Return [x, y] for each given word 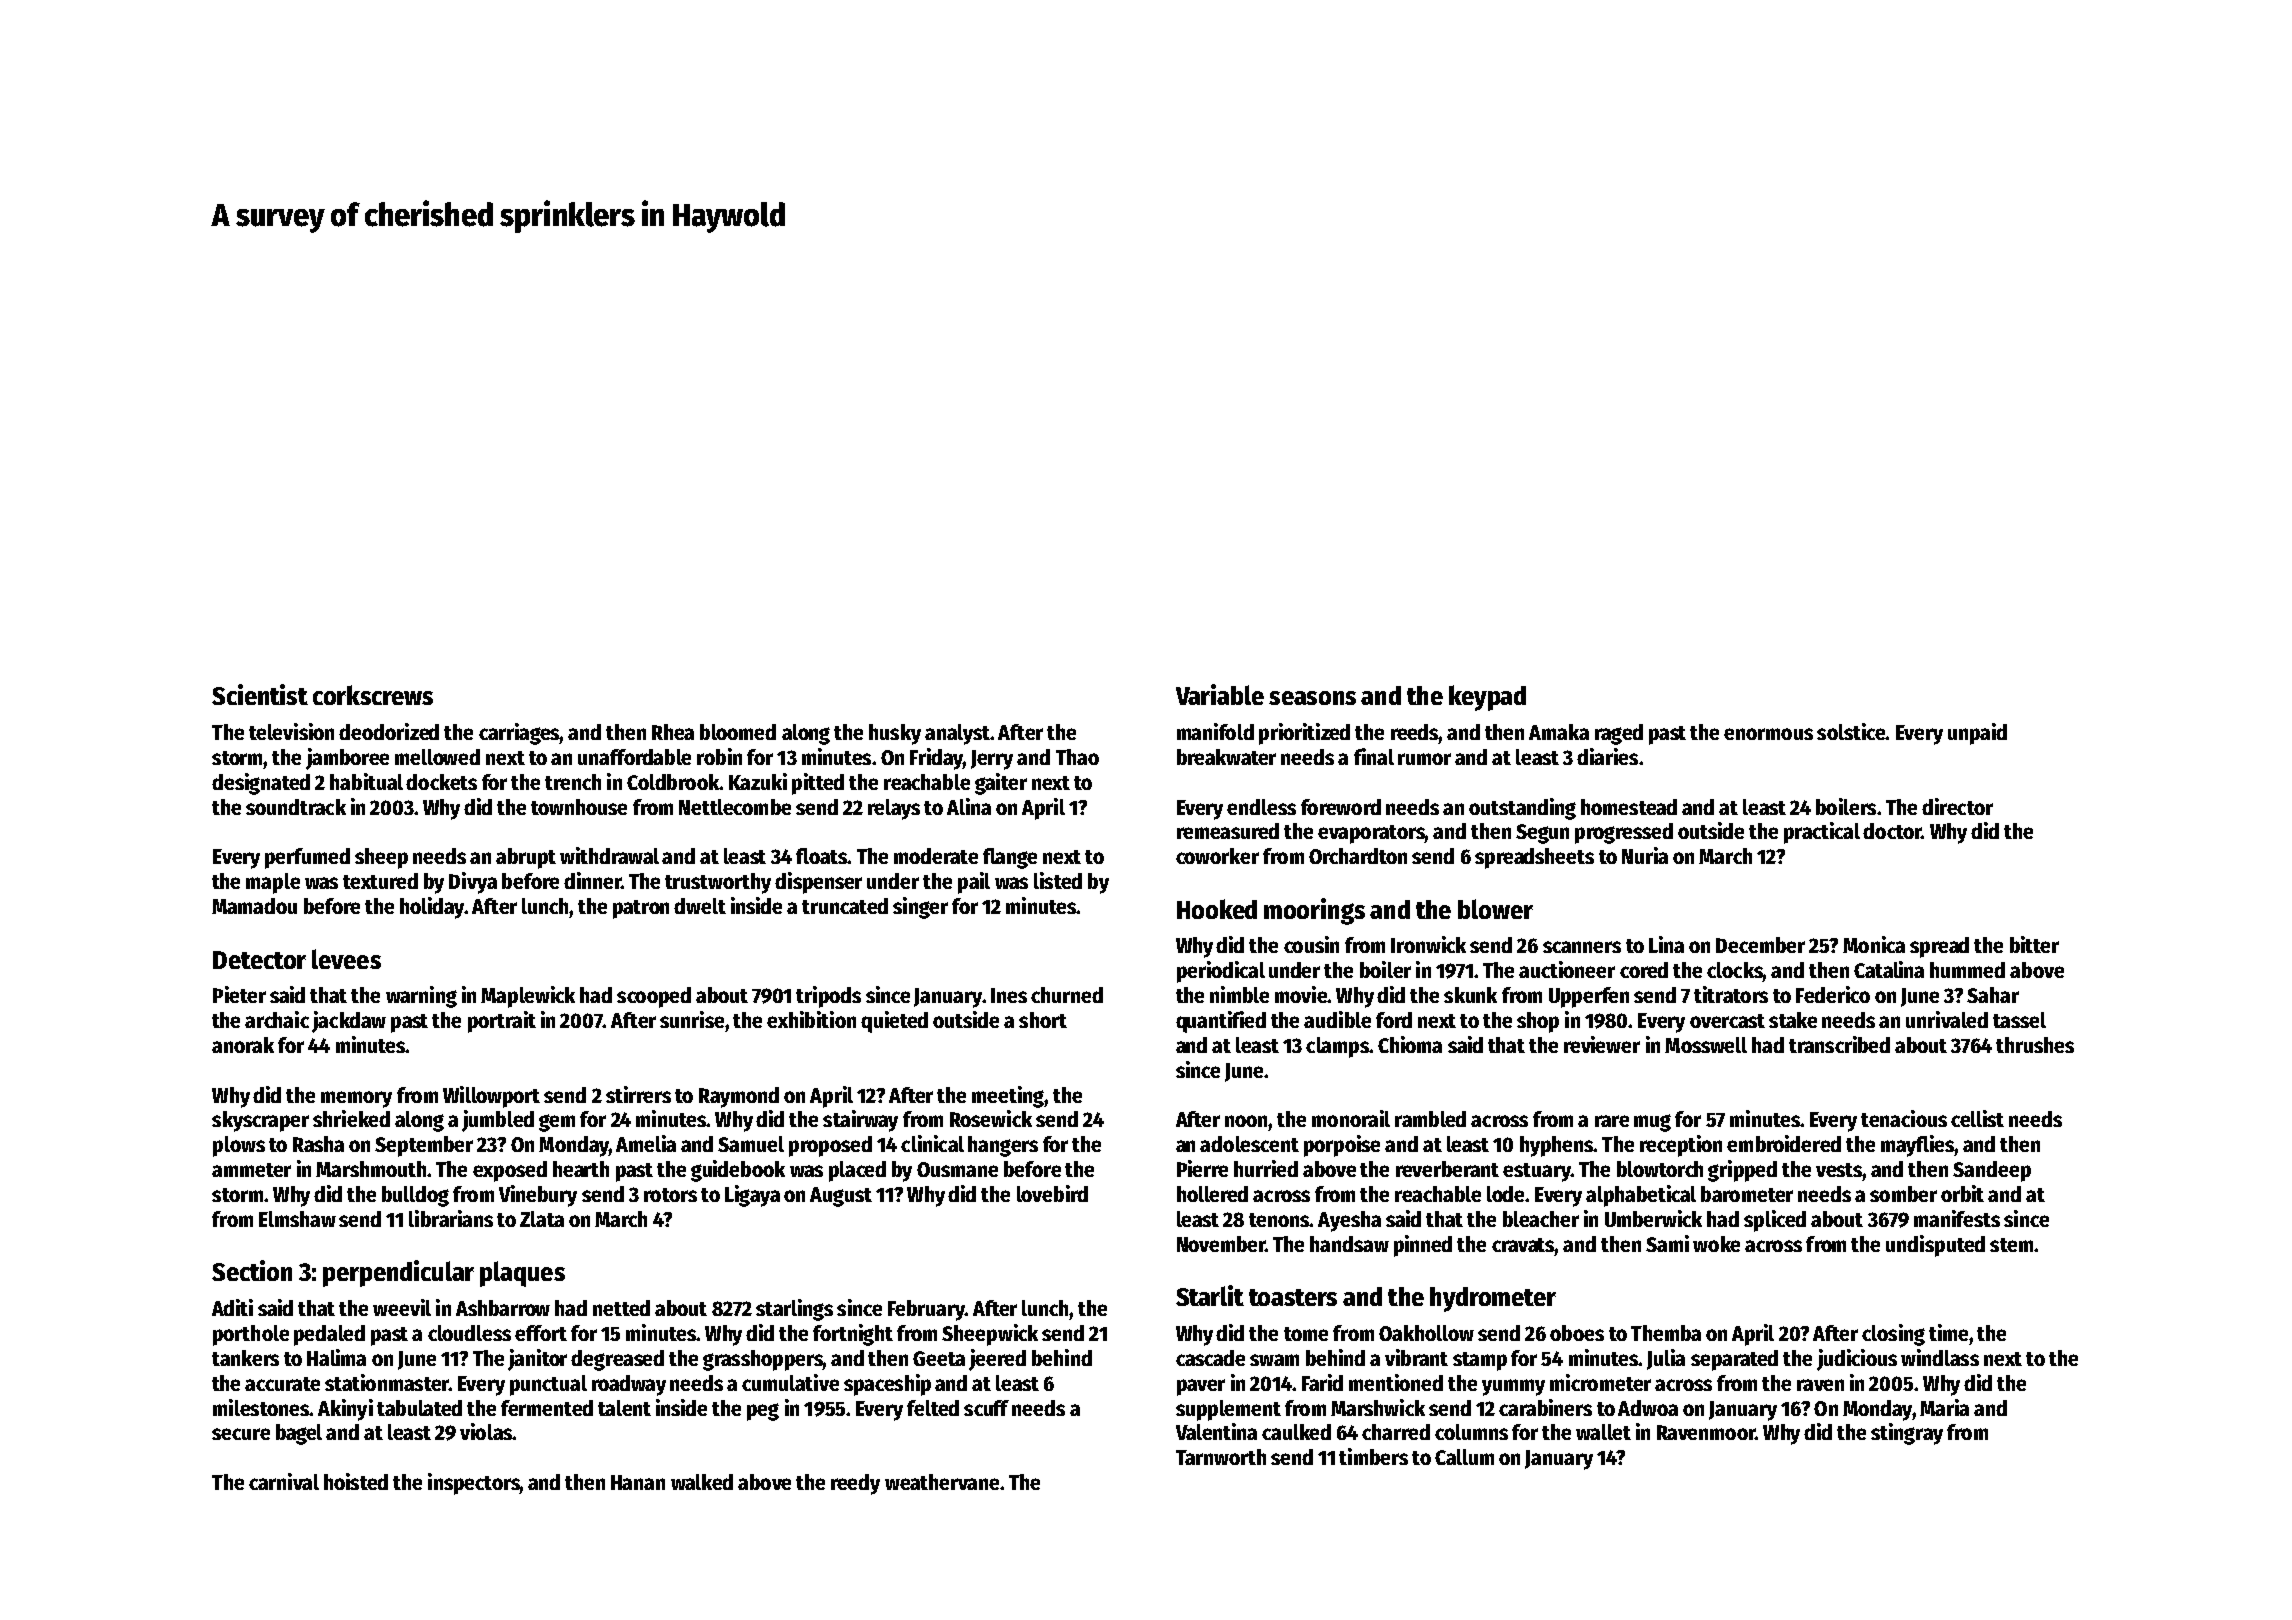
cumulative [790, 1382]
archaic [277, 1019]
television [291, 731]
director [1957, 806]
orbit [1962, 1193]
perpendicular [398, 1273]
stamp [1480, 1361]
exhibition [811, 1019]
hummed [1967, 970]
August [841, 1197]
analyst [957, 734]
